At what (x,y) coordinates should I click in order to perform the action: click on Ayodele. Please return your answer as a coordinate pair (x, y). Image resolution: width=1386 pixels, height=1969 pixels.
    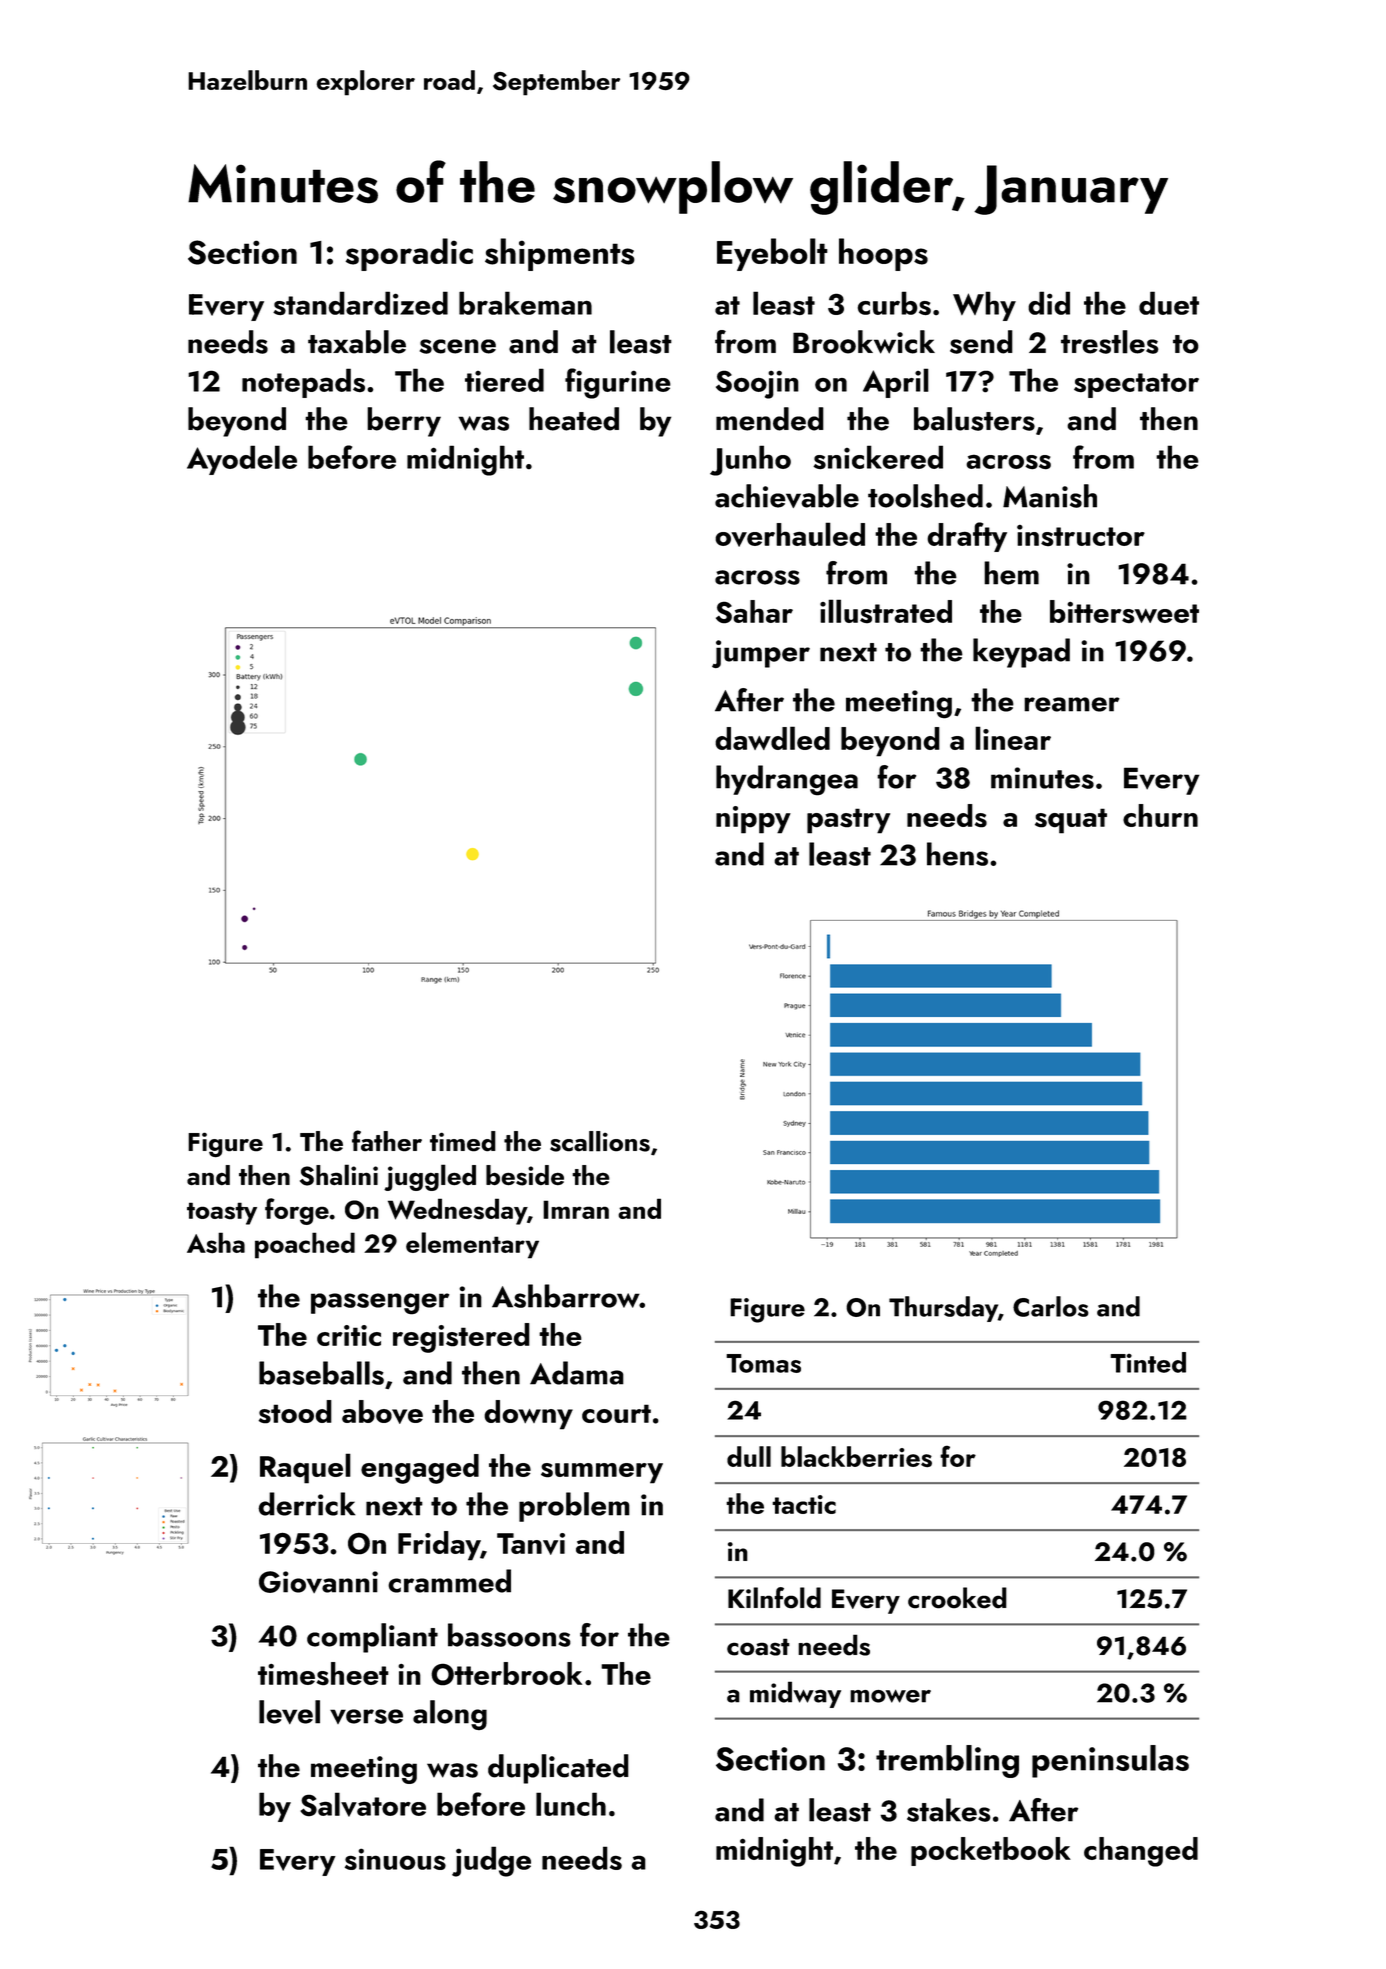
    Looking at the image, I should click on (242, 460).
